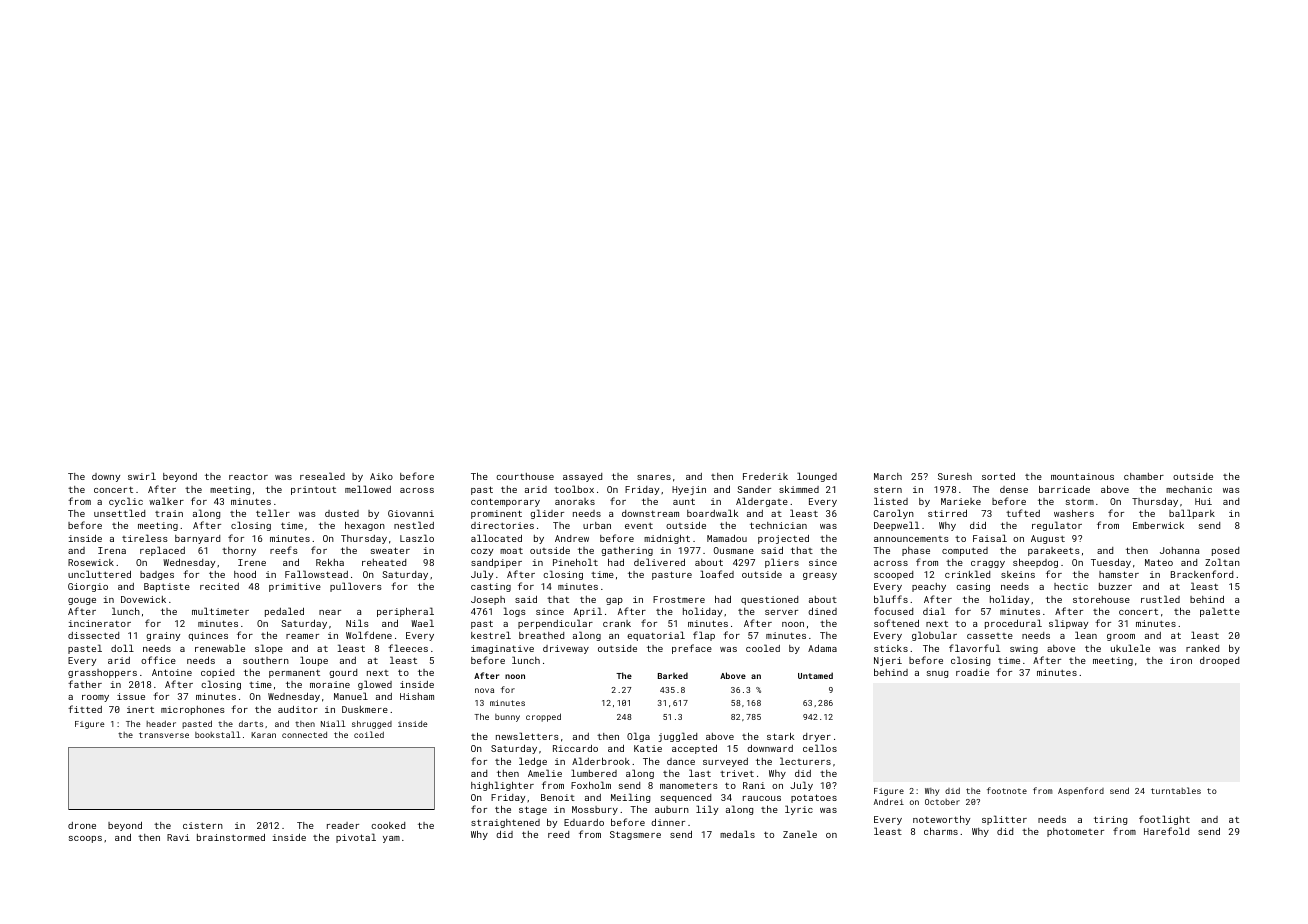  Describe the element at coordinates (817, 737) in the screenshot. I see `dryer` at that location.
